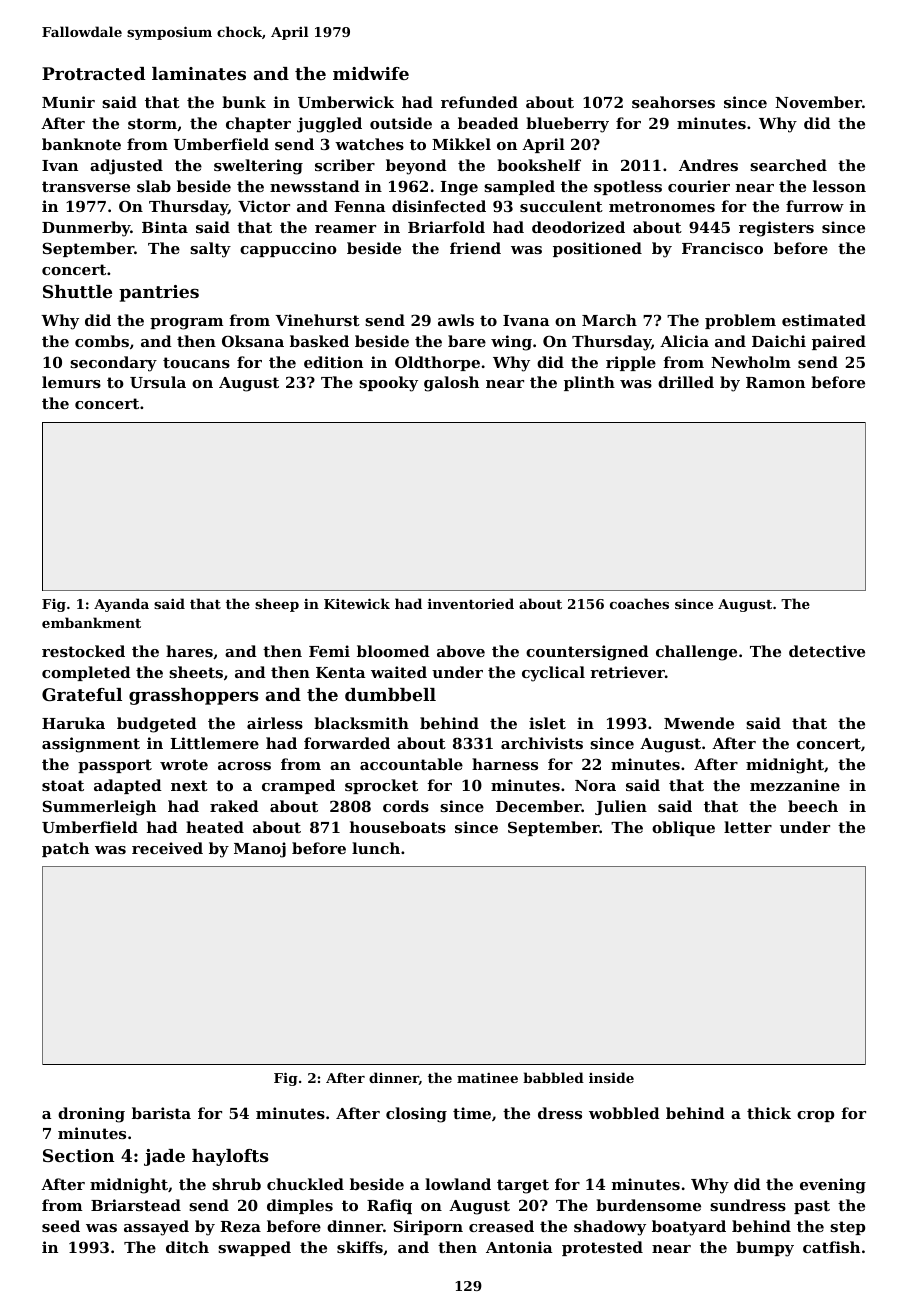 The image size is (908, 1316). I want to click on Protracted, so click(93, 73).
